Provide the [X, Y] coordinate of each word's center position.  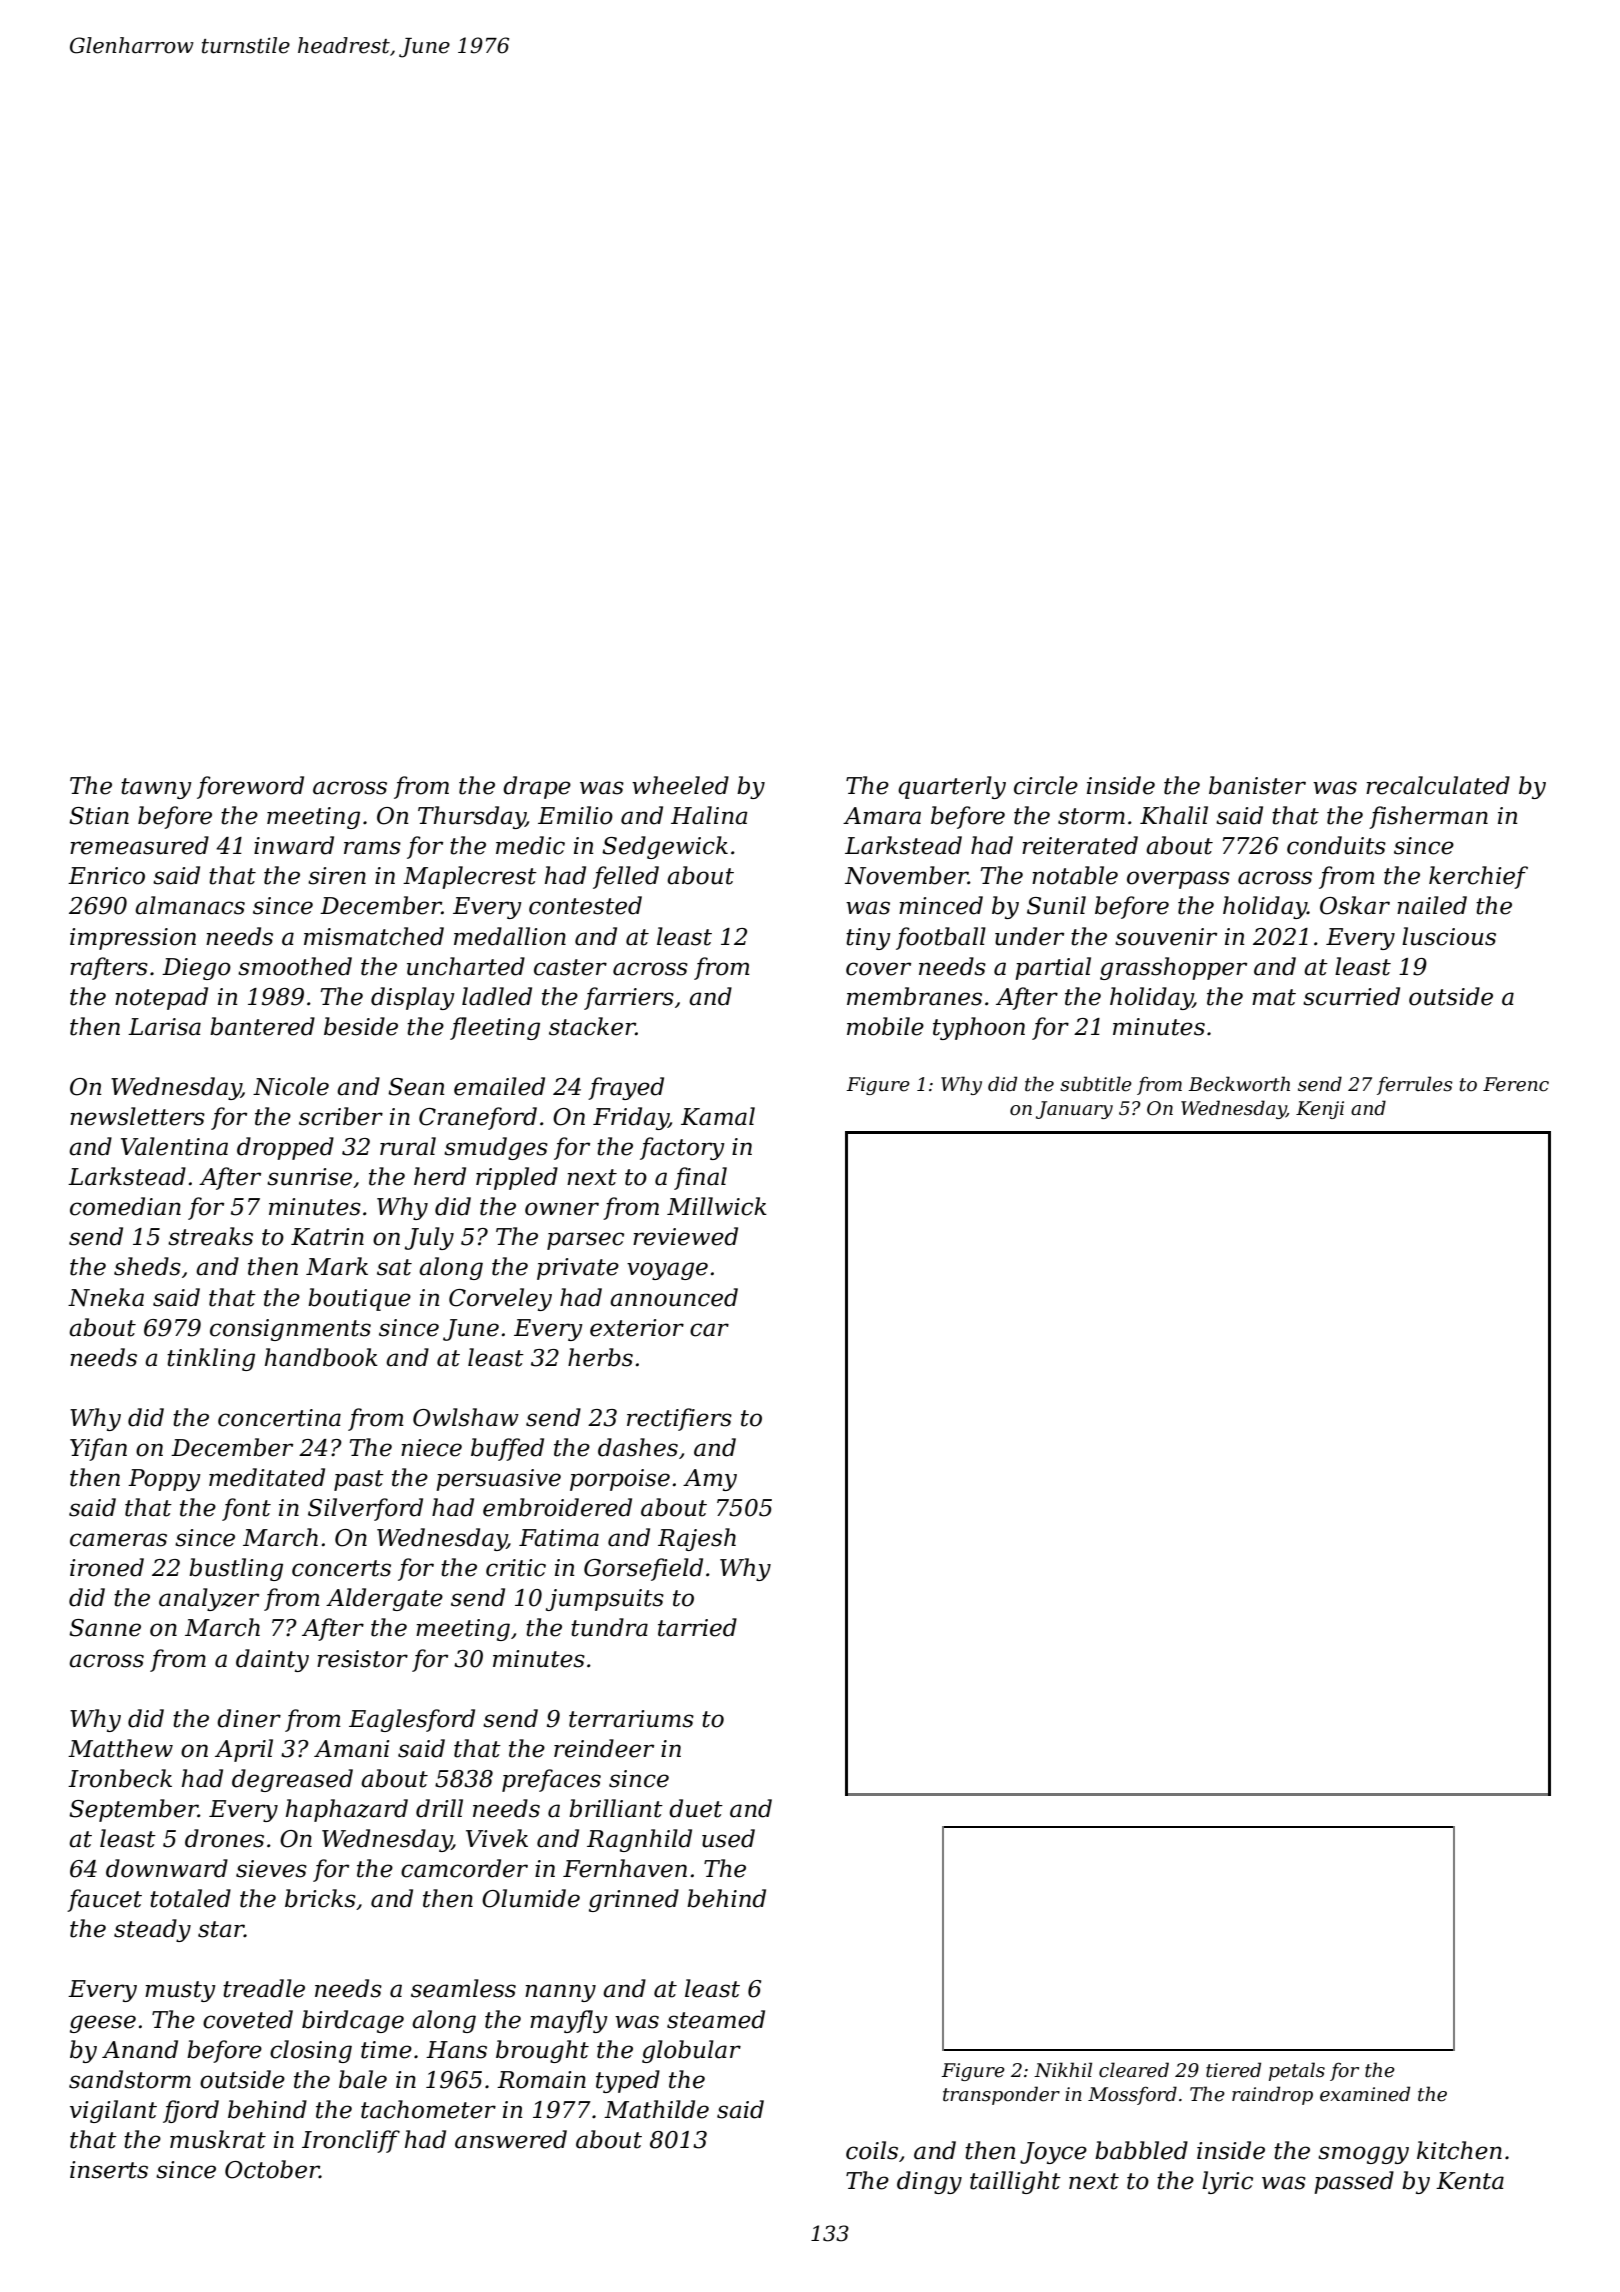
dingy [929, 2182]
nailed [1432, 905]
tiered [1233, 2070]
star [221, 1929]
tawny [156, 788]
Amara [882, 816]
